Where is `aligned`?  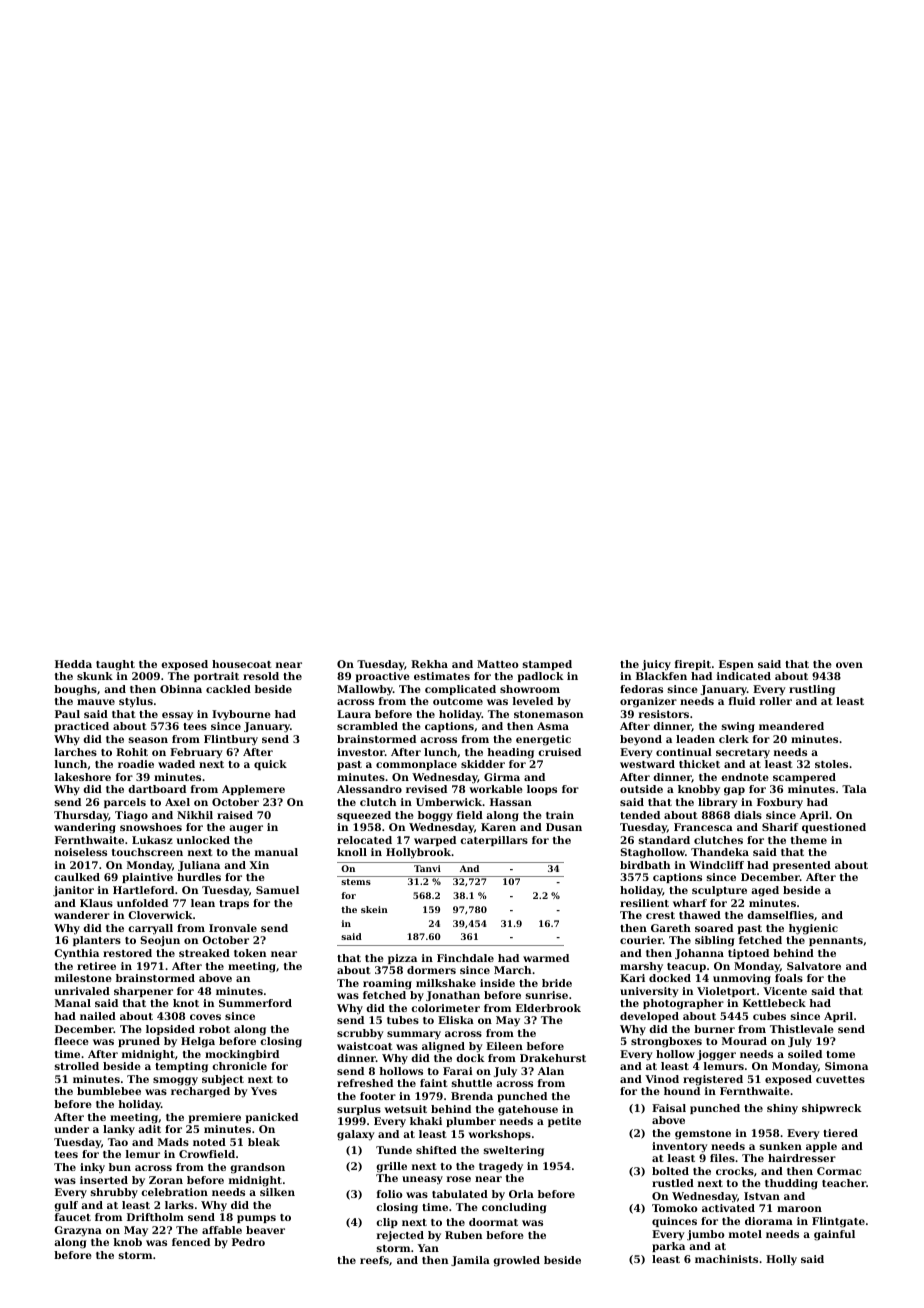 aligned is located at coordinates (443, 1047).
